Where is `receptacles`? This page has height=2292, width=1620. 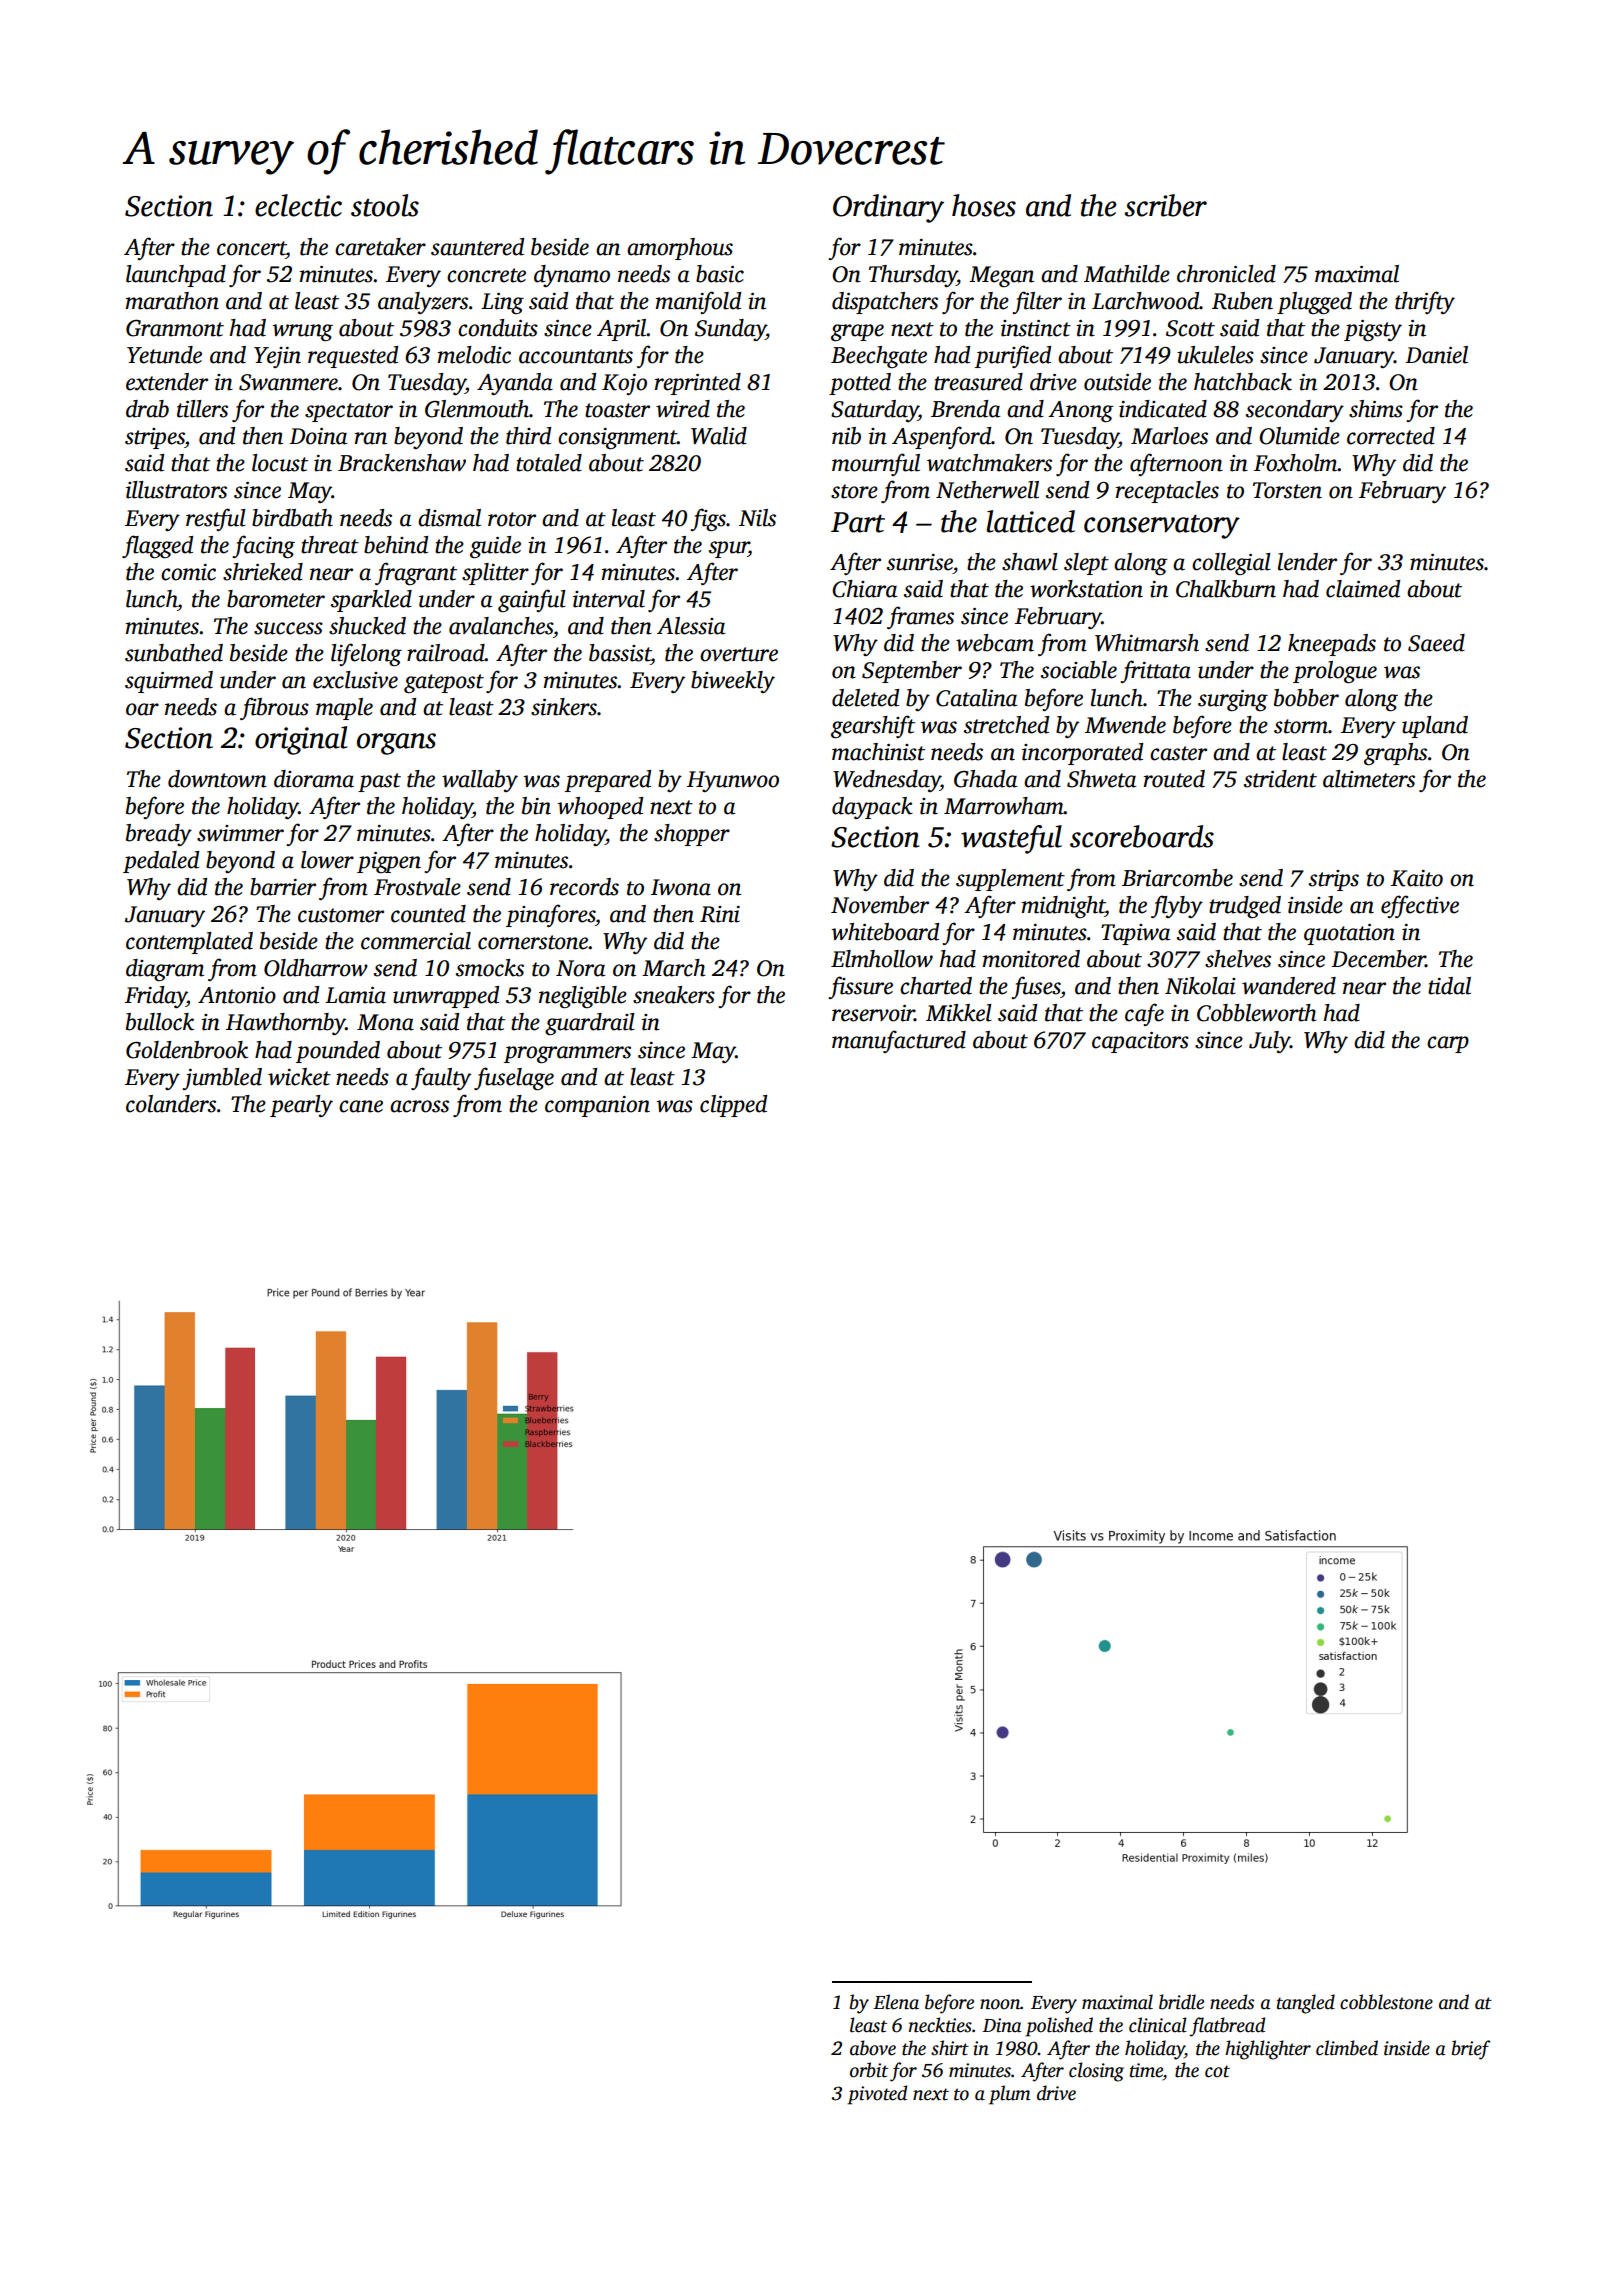
receptacles is located at coordinates (1167, 492).
